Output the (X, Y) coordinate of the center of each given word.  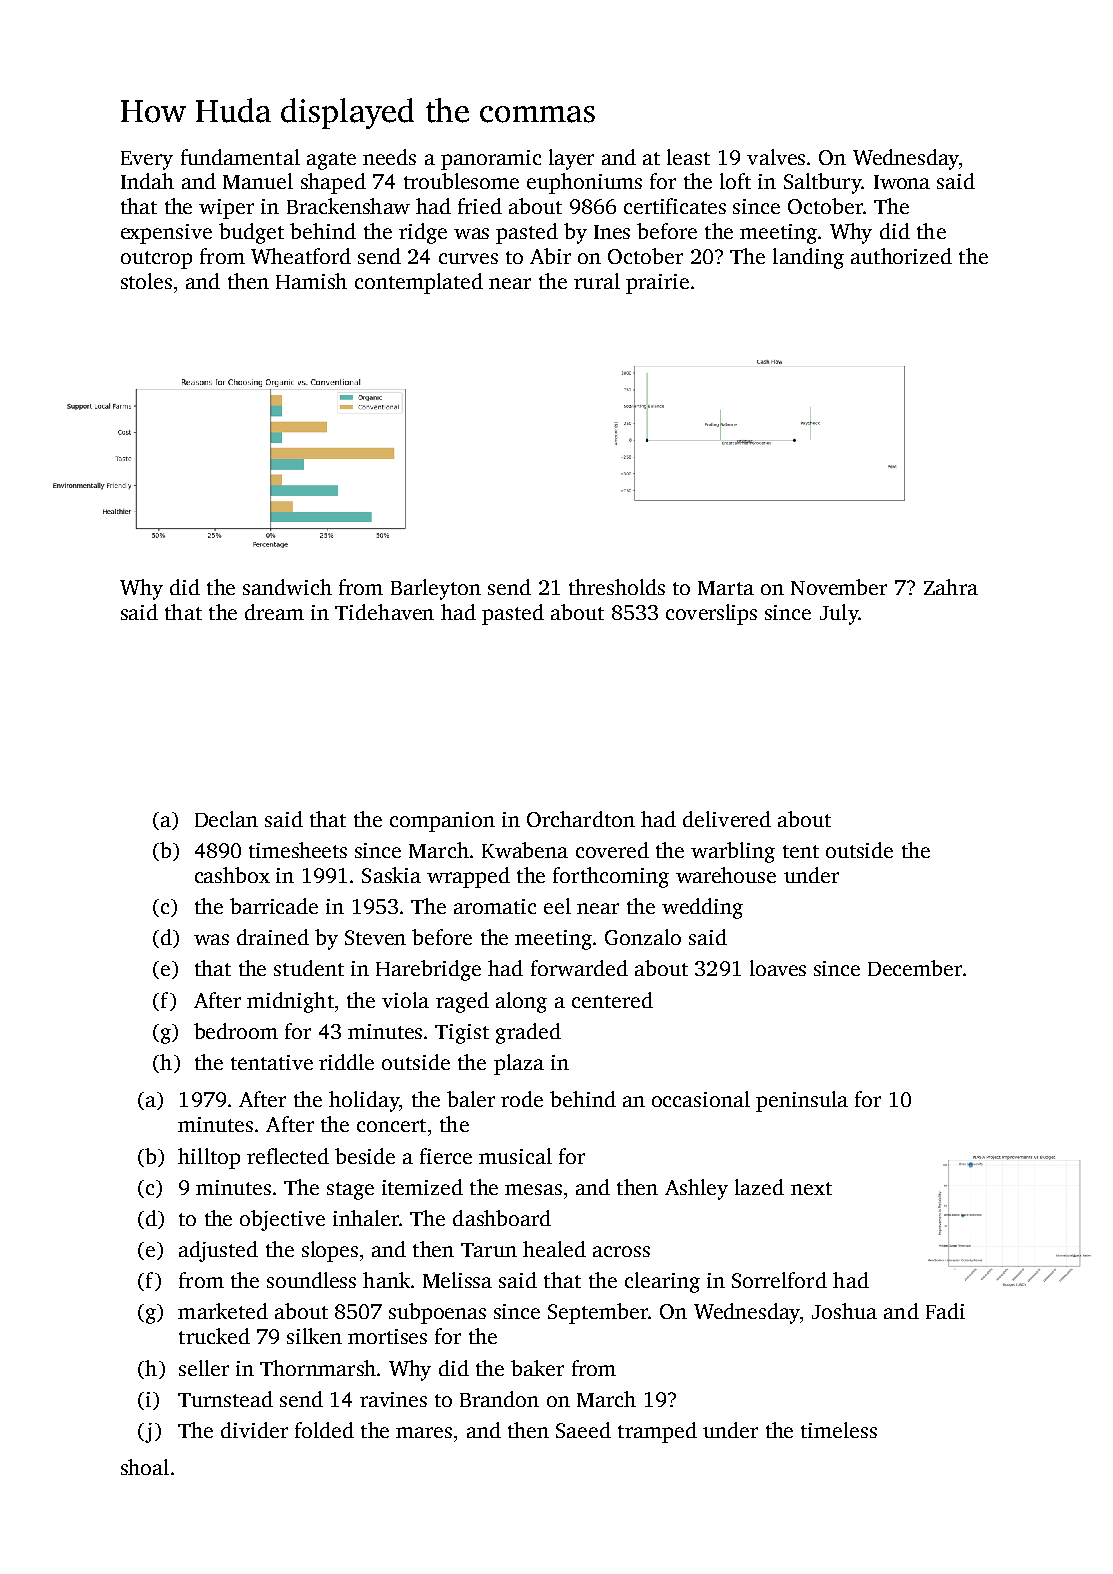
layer (571, 159)
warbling (733, 852)
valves (776, 157)
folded (324, 1430)
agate (331, 161)
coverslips (711, 614)
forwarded (579, 968)
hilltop (209, 1158)
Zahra (951, 587)
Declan (226, 819)
